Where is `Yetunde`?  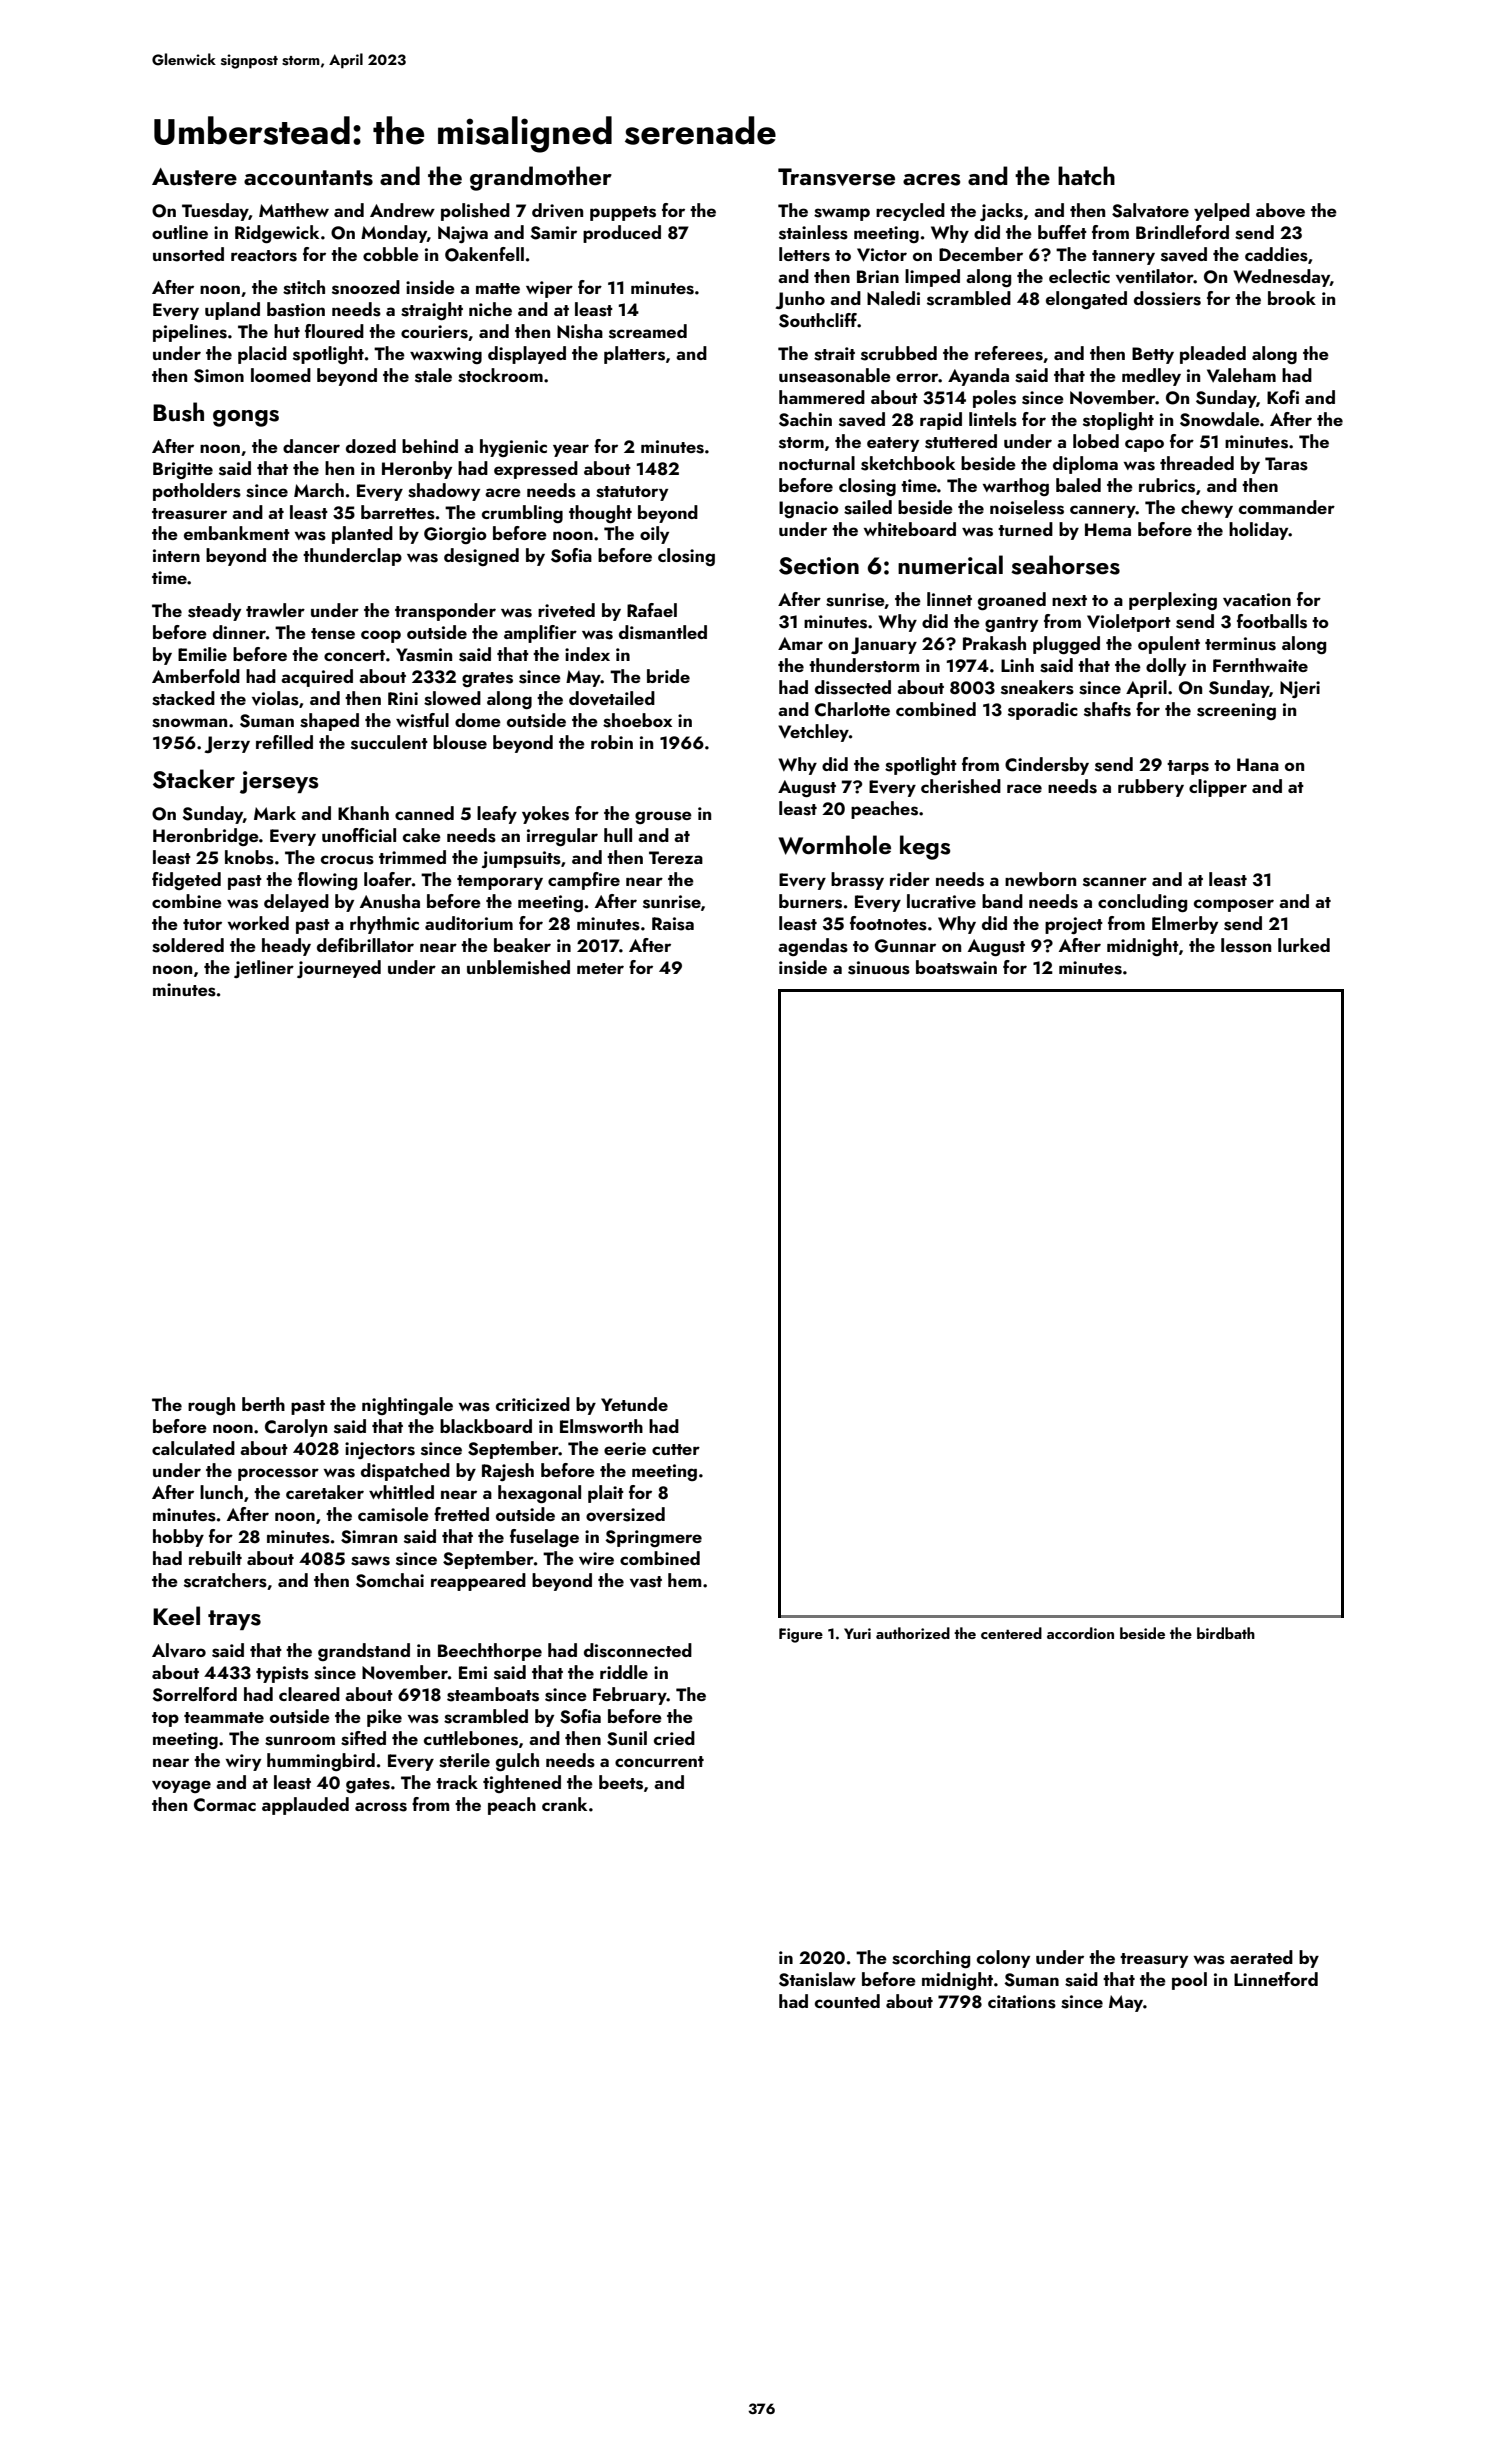
Yetunde is located at coordinates (634, 1404).
